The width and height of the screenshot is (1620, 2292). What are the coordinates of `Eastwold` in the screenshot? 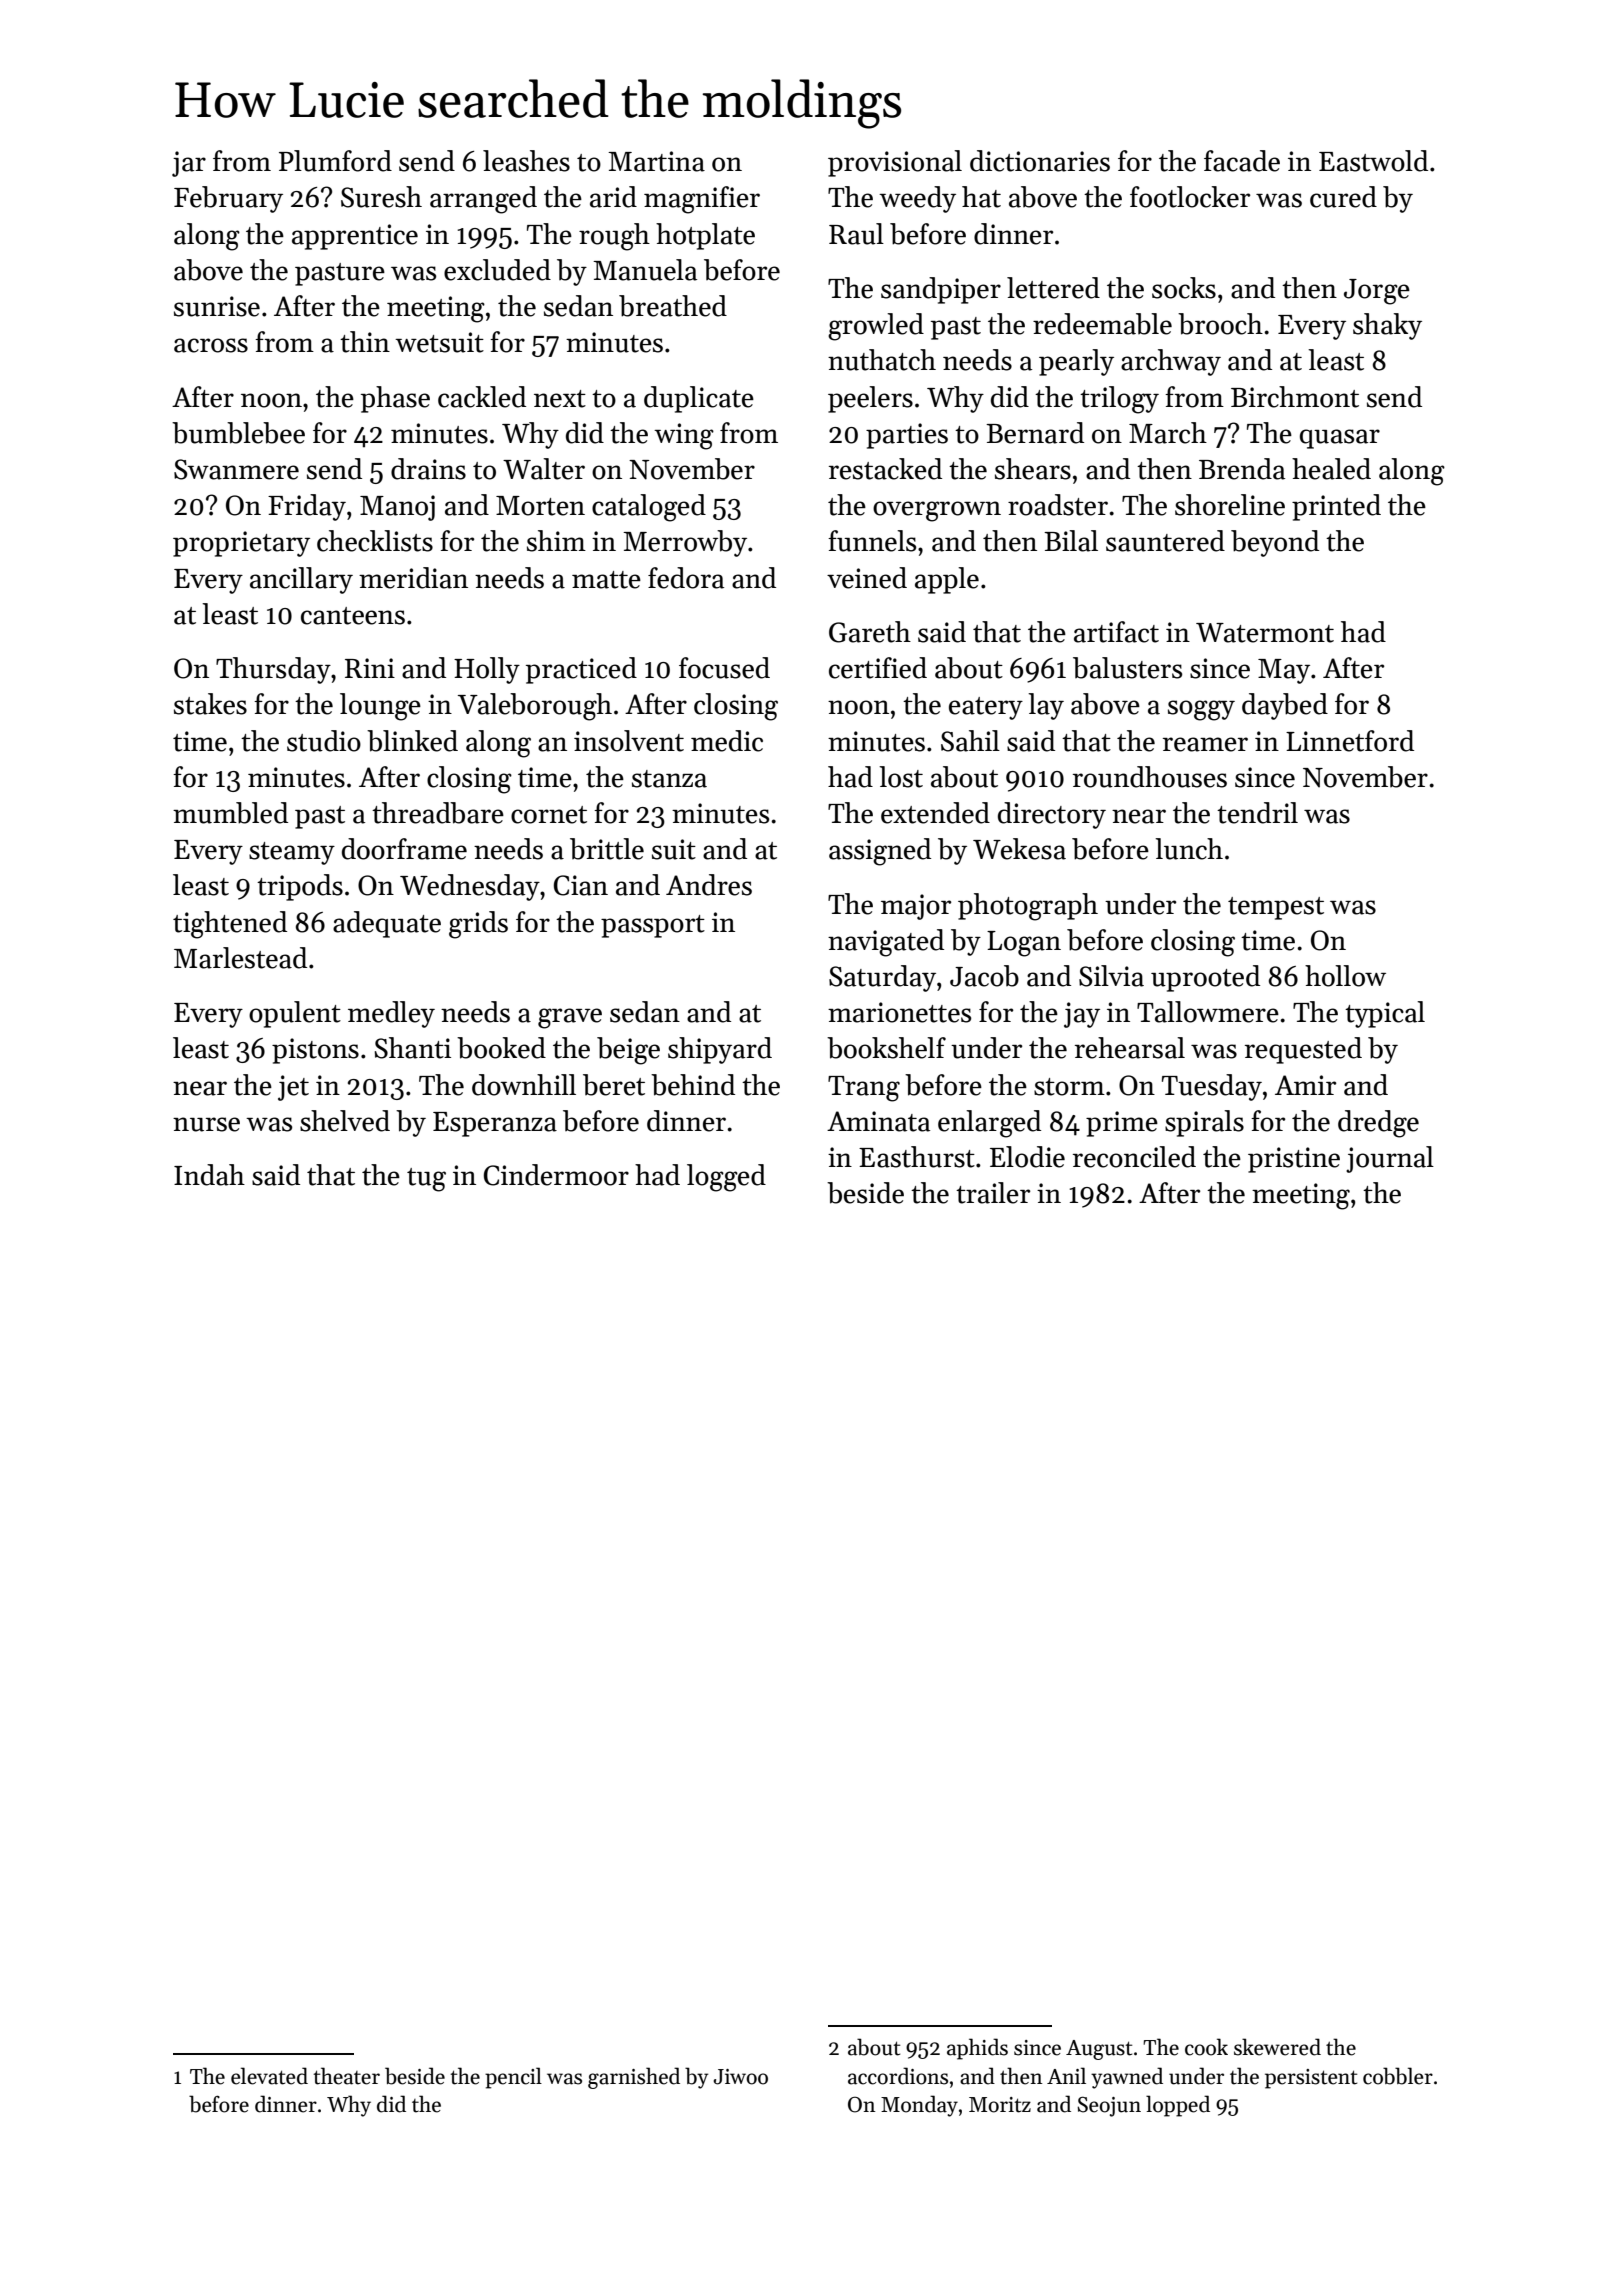 It's located at (1373, 161).
